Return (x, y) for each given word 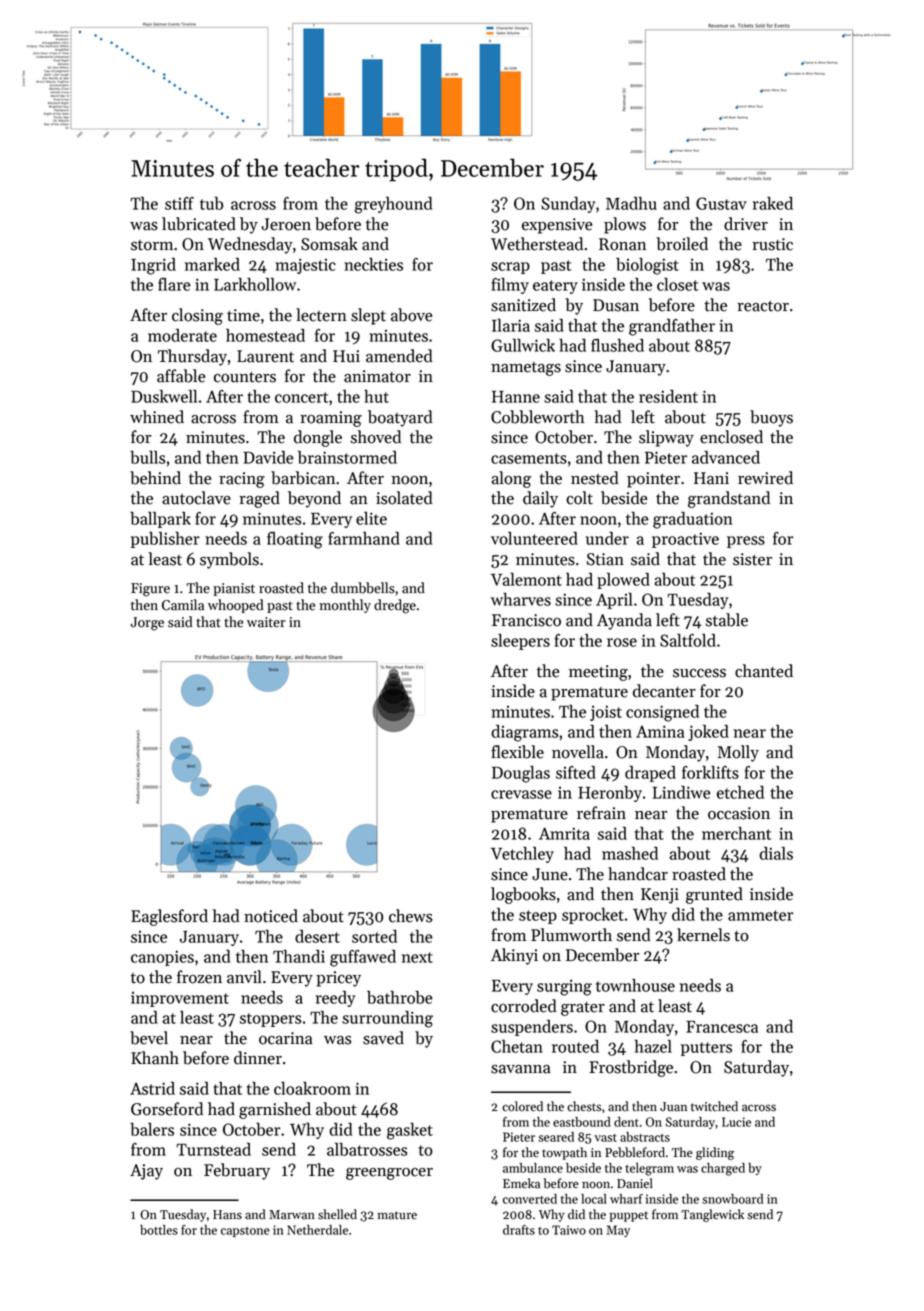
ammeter (760, 915)
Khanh (155, 1058)
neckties (373, 264)
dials (776, 853)
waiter (266, 622)
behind (155, 478)
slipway (666, 438)
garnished (275, 1110)
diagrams (524, 733)
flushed (617, 345)
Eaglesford (169, 917)
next (417, 957)
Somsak (329, 244)
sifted (576, 772)
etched (740, 792)
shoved (376, 437)
